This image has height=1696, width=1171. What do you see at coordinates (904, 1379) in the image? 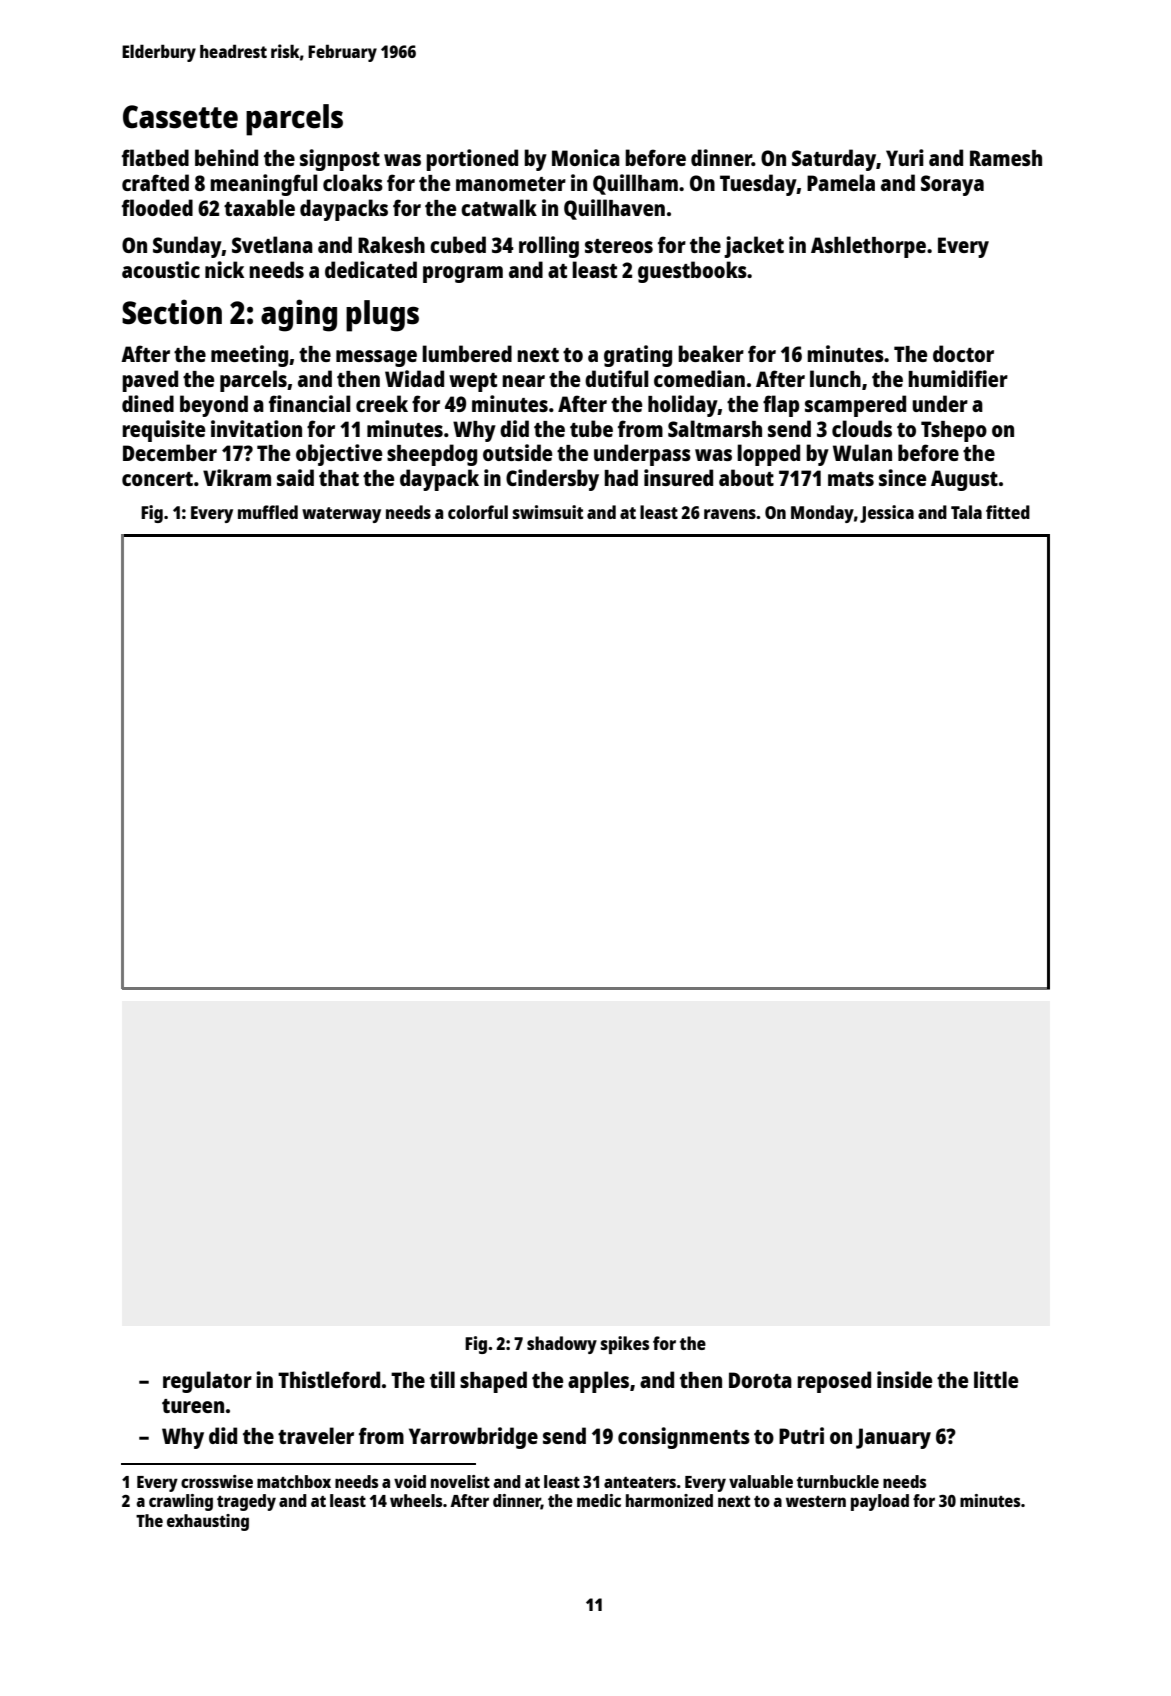
I see `inside` at bounding box center [904, 1379].
